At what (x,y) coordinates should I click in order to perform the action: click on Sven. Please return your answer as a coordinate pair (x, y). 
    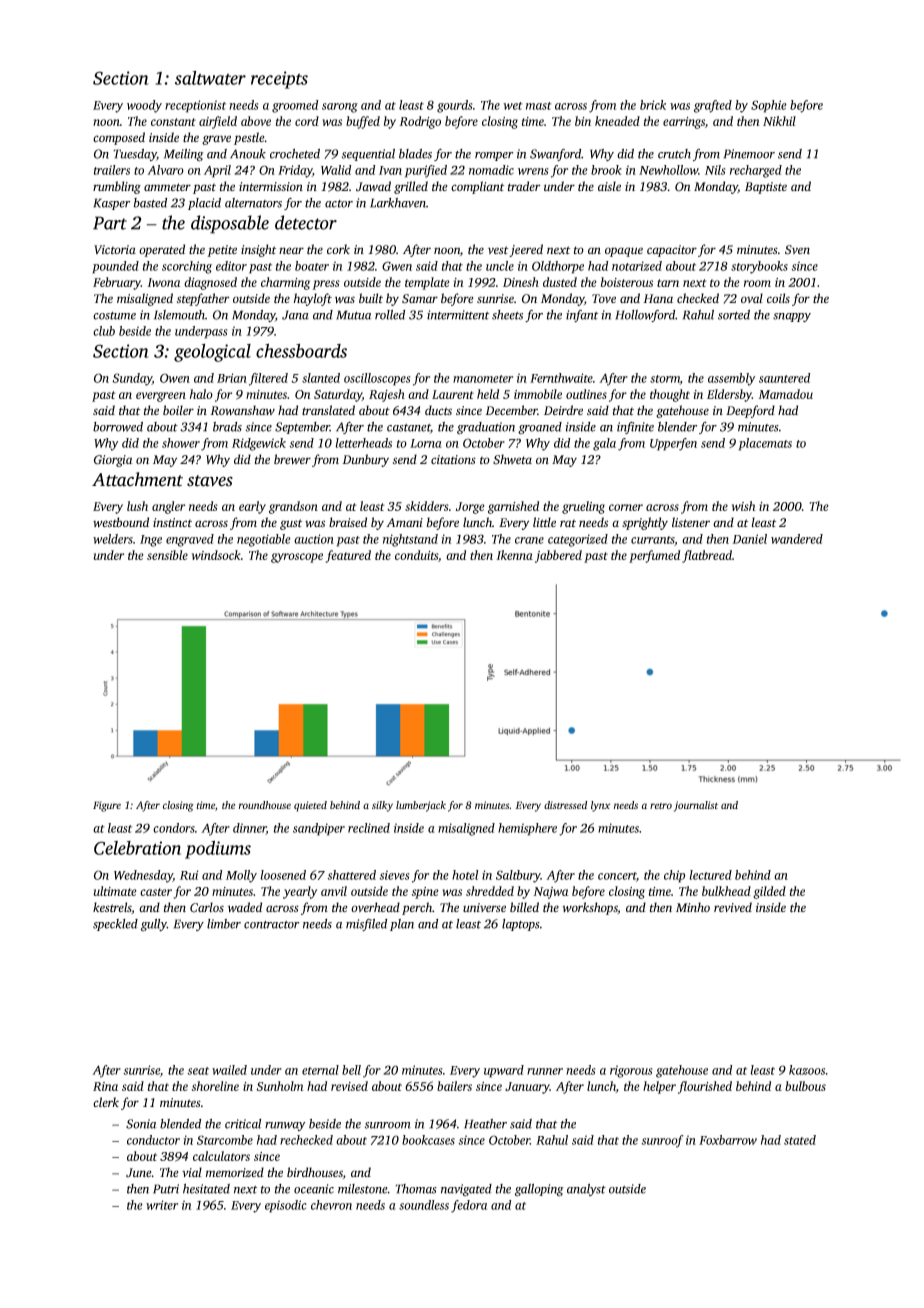
    Looking at the image, I should click on (797, 250).
